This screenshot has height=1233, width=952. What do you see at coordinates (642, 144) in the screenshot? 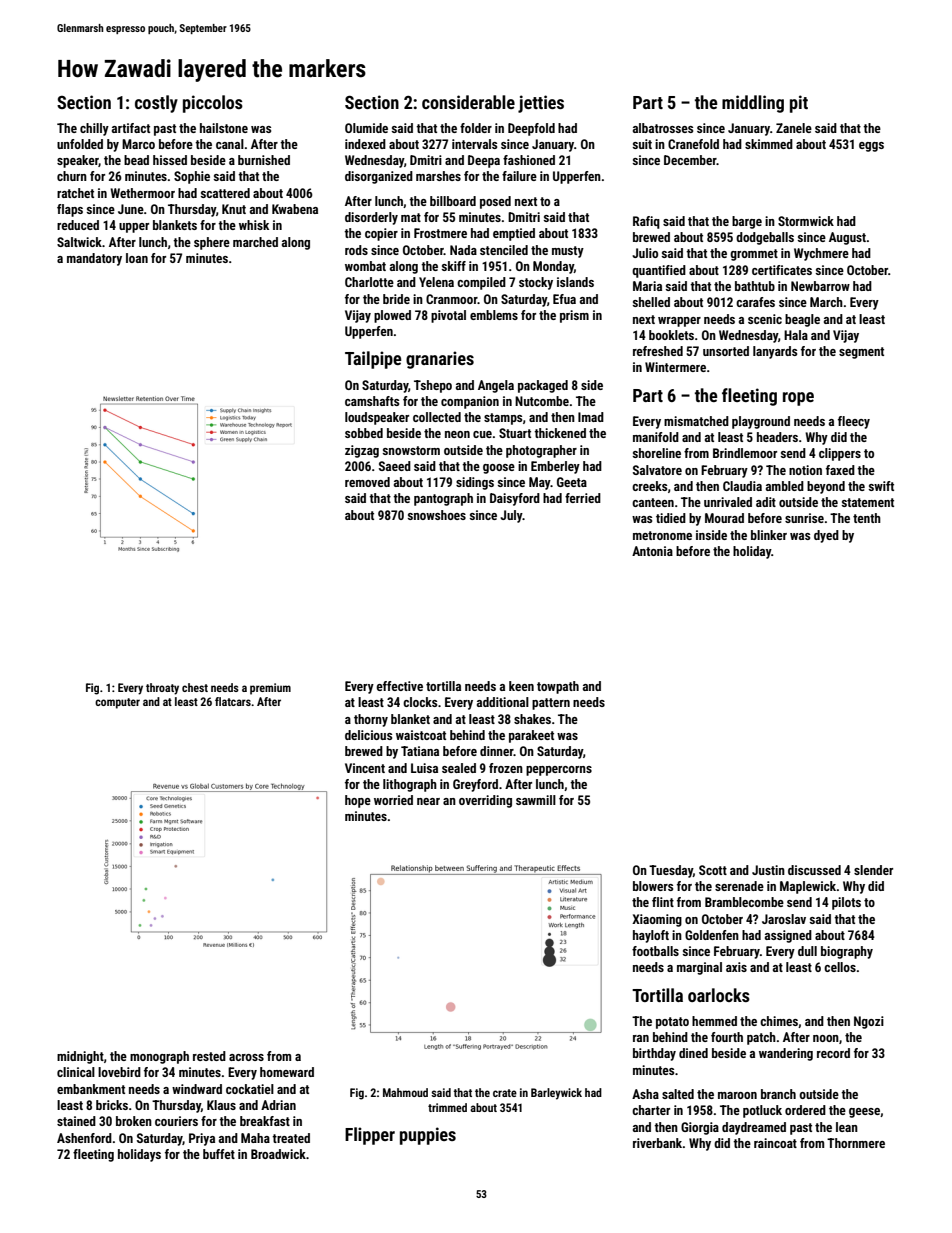
I see `suit` at bounding box center [642, 144].
